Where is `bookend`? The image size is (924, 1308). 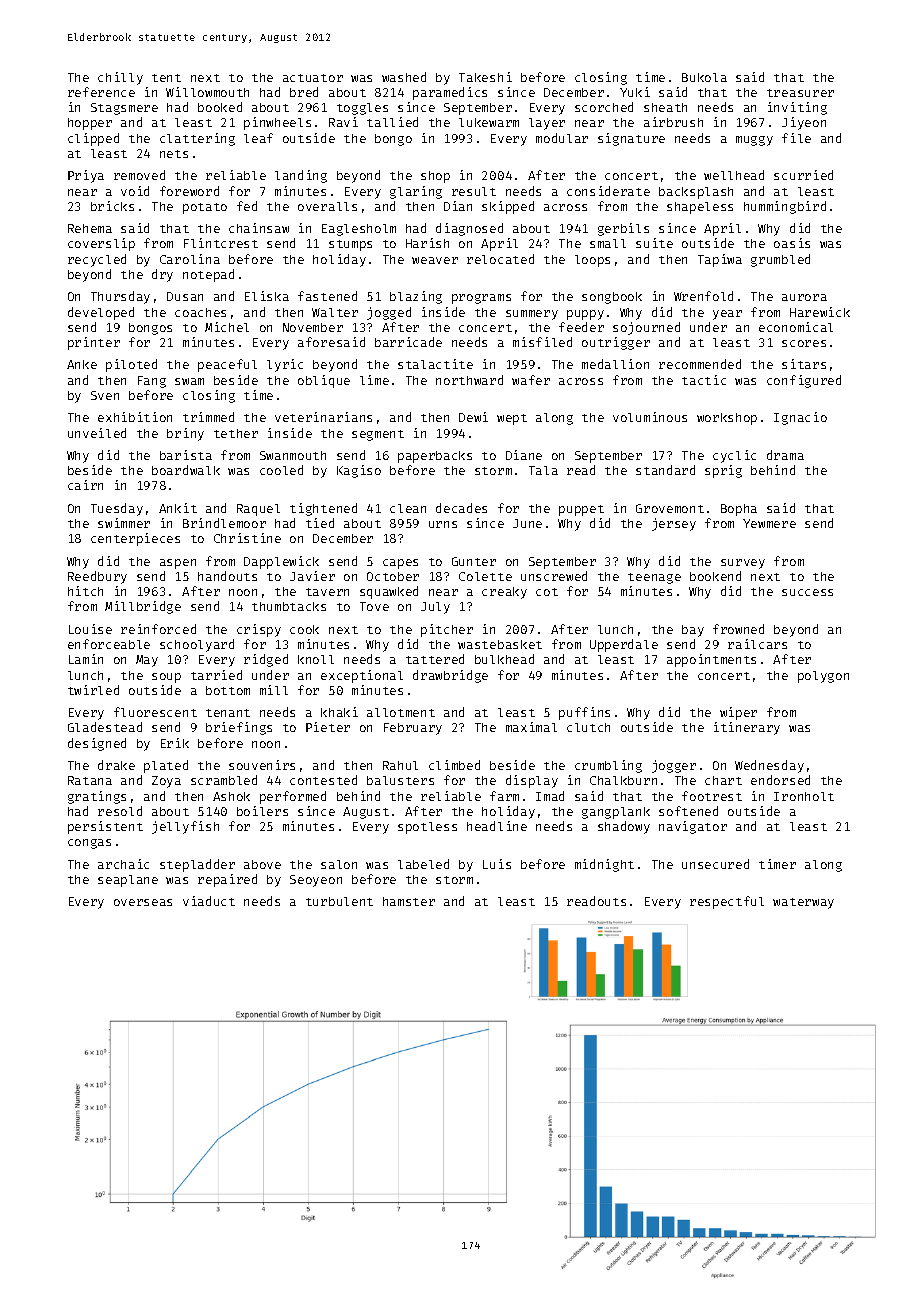
bookend is located at coordinates (715, 576).
